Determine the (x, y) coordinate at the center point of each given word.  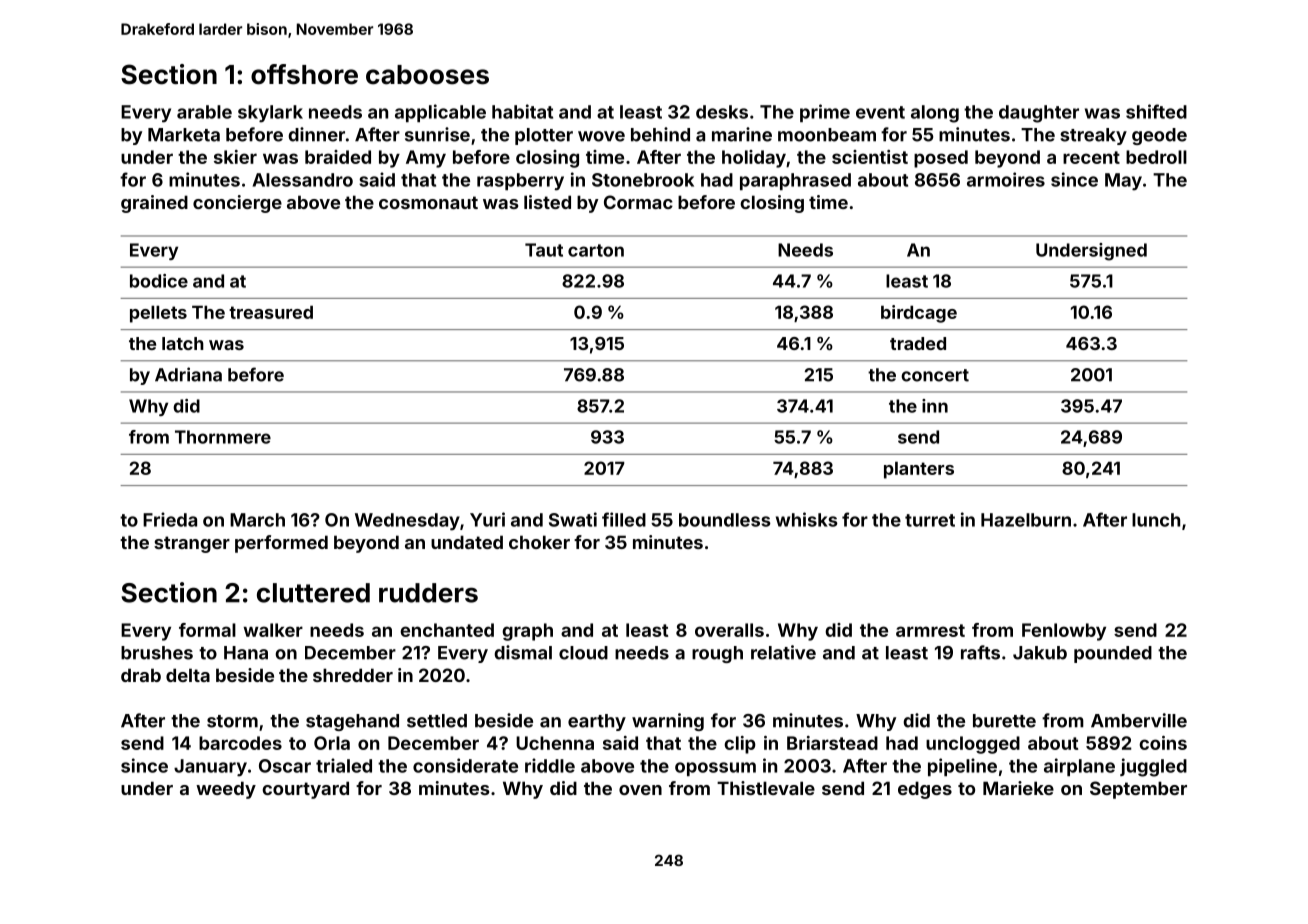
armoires (1006, 179)
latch (183, 343)
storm (232, 721)
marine (742, 134)
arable (204, 112)
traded (918, 343)
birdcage (919, 314)
